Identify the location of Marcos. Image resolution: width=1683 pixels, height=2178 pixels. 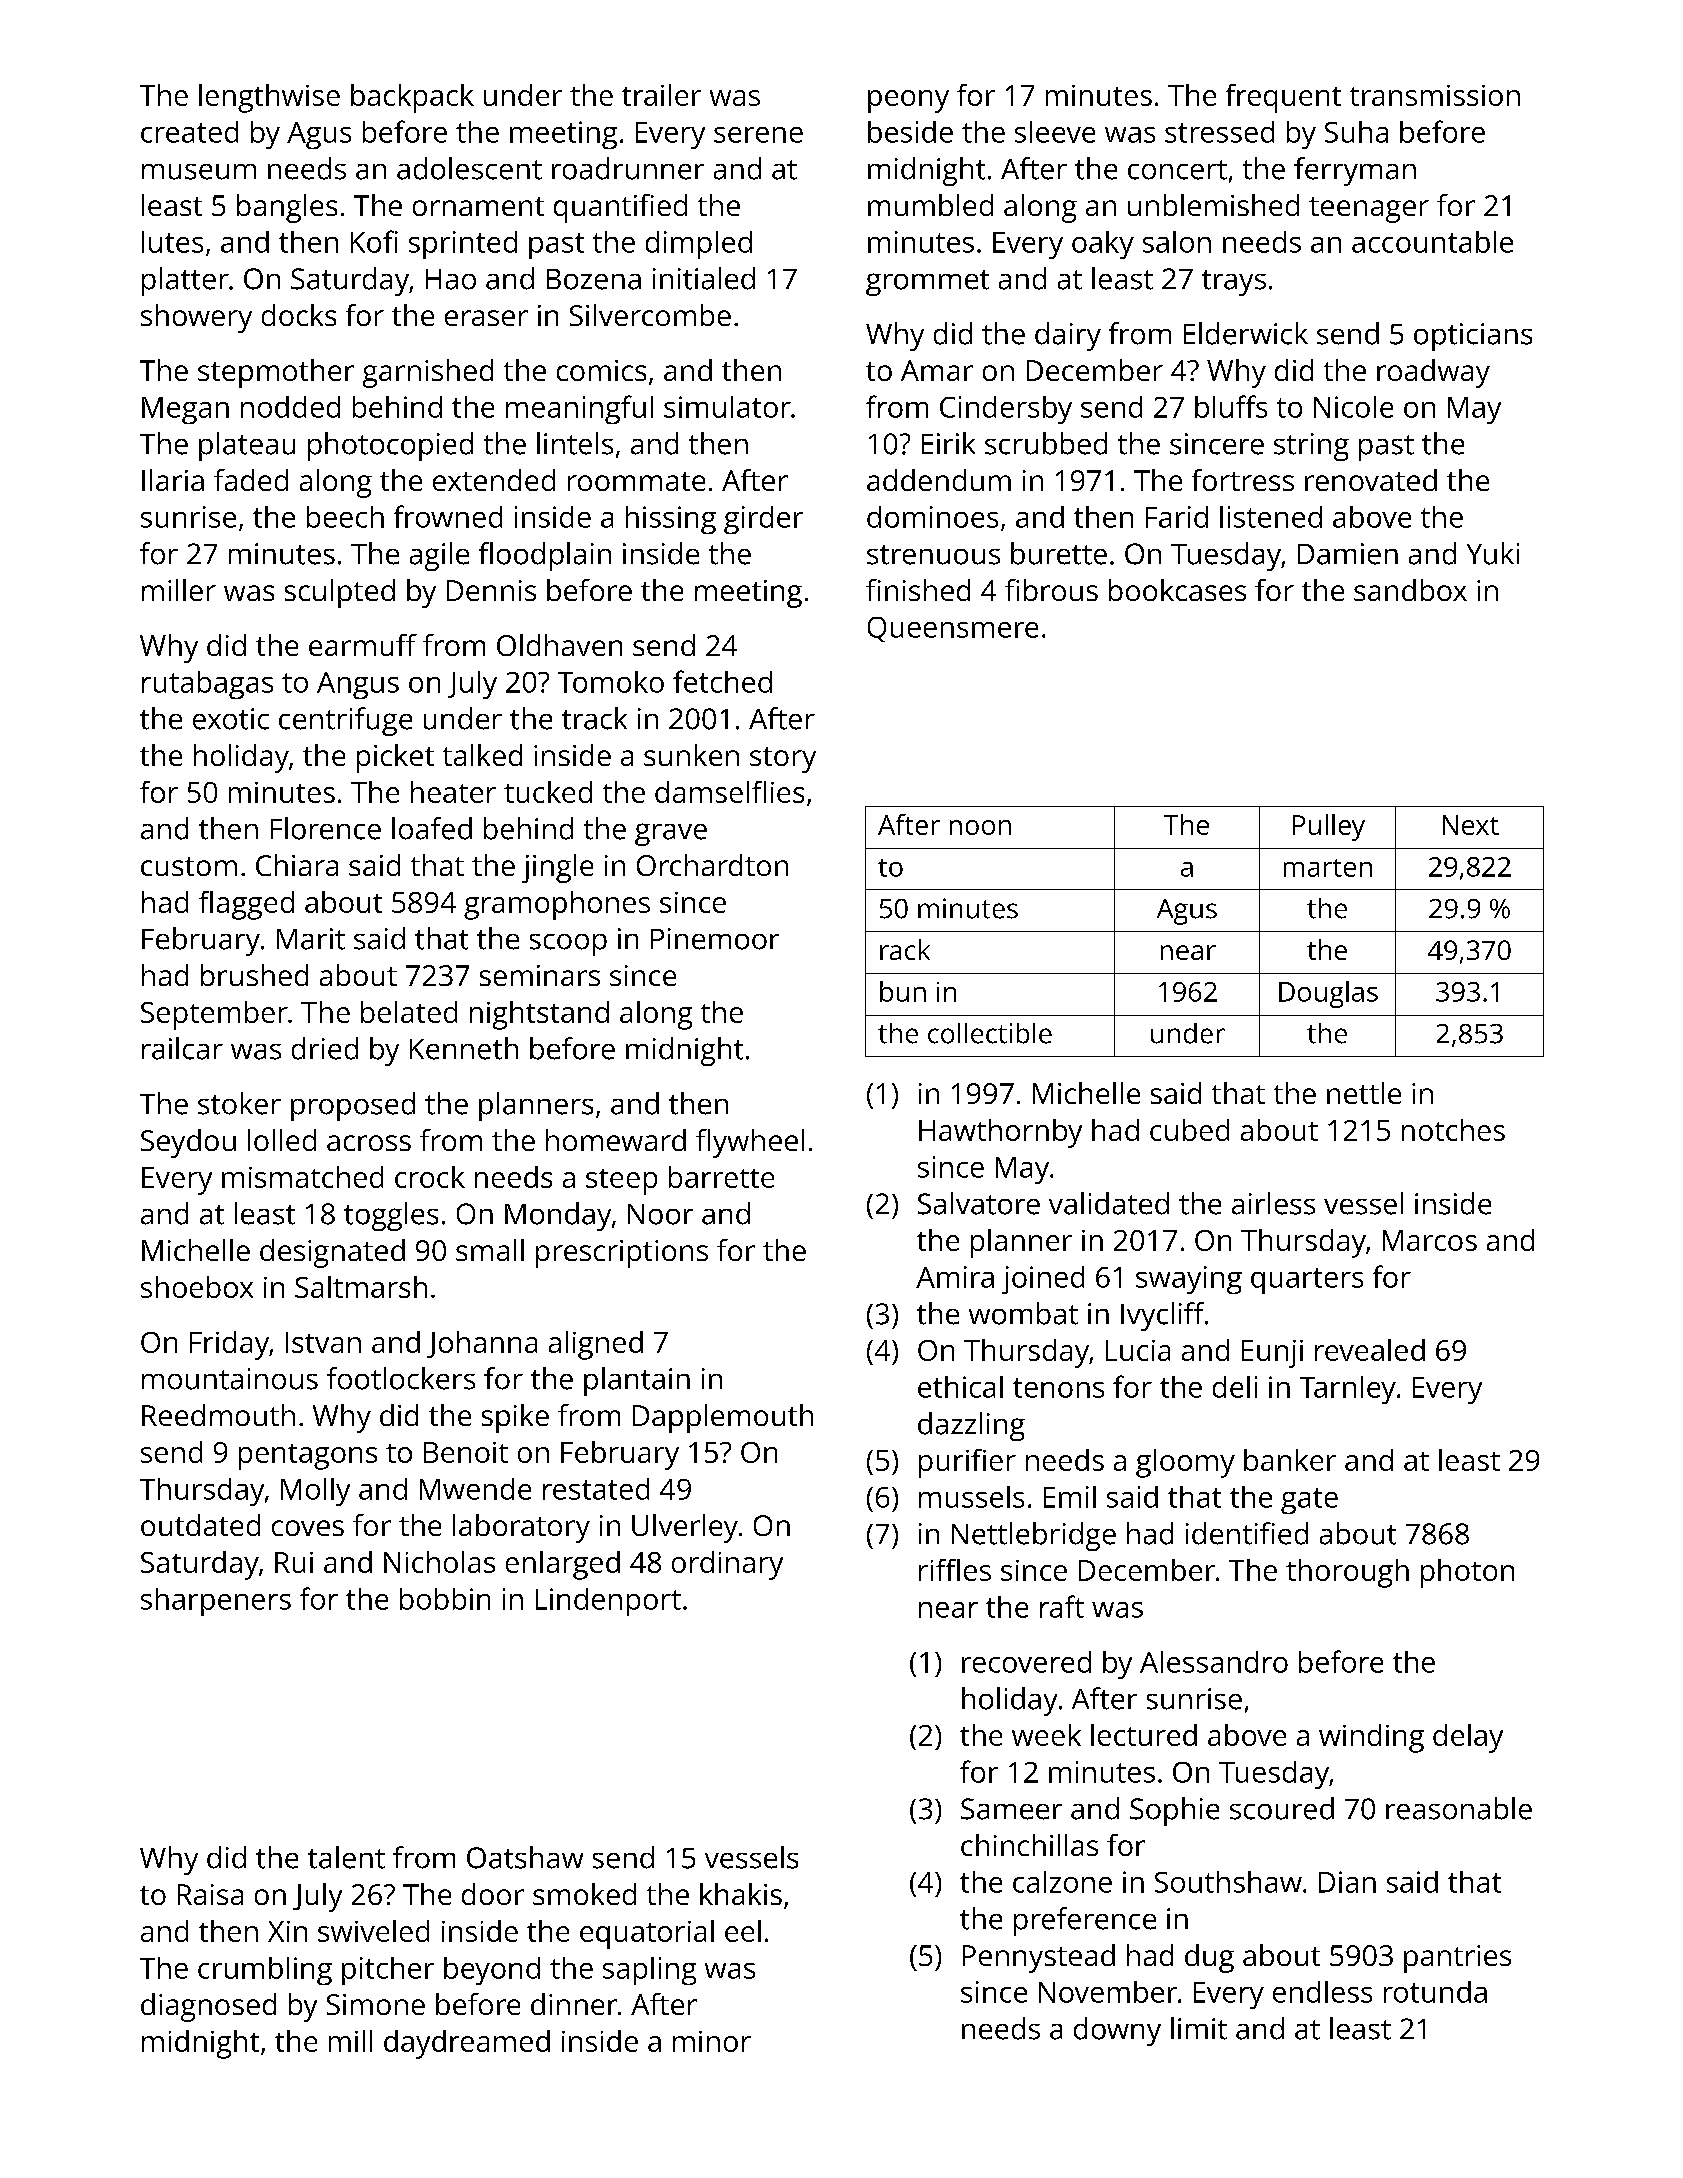
(1430, 1240).
